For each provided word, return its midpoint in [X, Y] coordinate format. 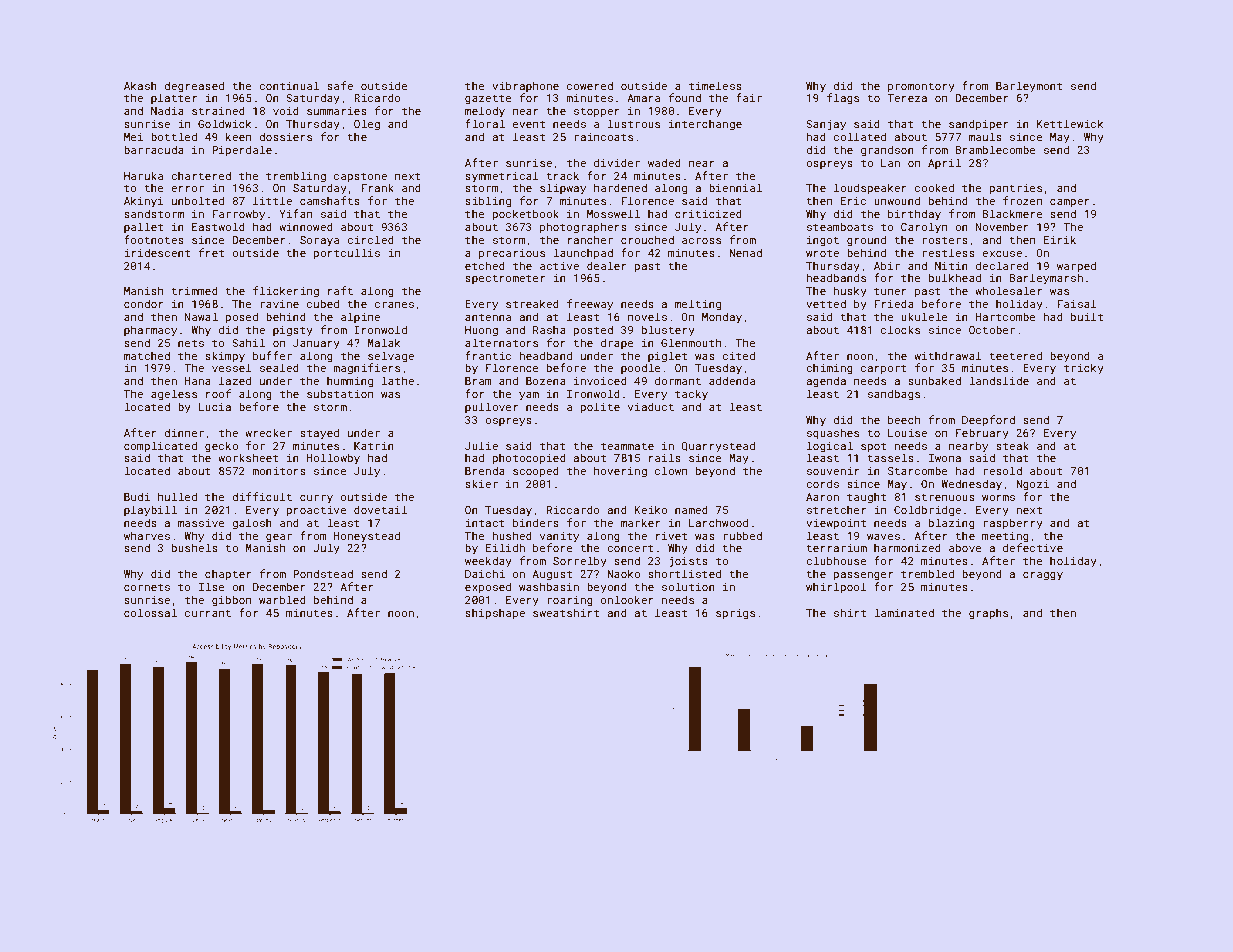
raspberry [1013, 524]
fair [749, 97]
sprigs [735, 614]
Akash [140, 85]
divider [617, 162]
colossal [150, 612]
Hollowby [333, 459]
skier [481, 483]
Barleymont [1029, 87]
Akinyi [144, 202]
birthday [914, 215]
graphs [988, 614]
